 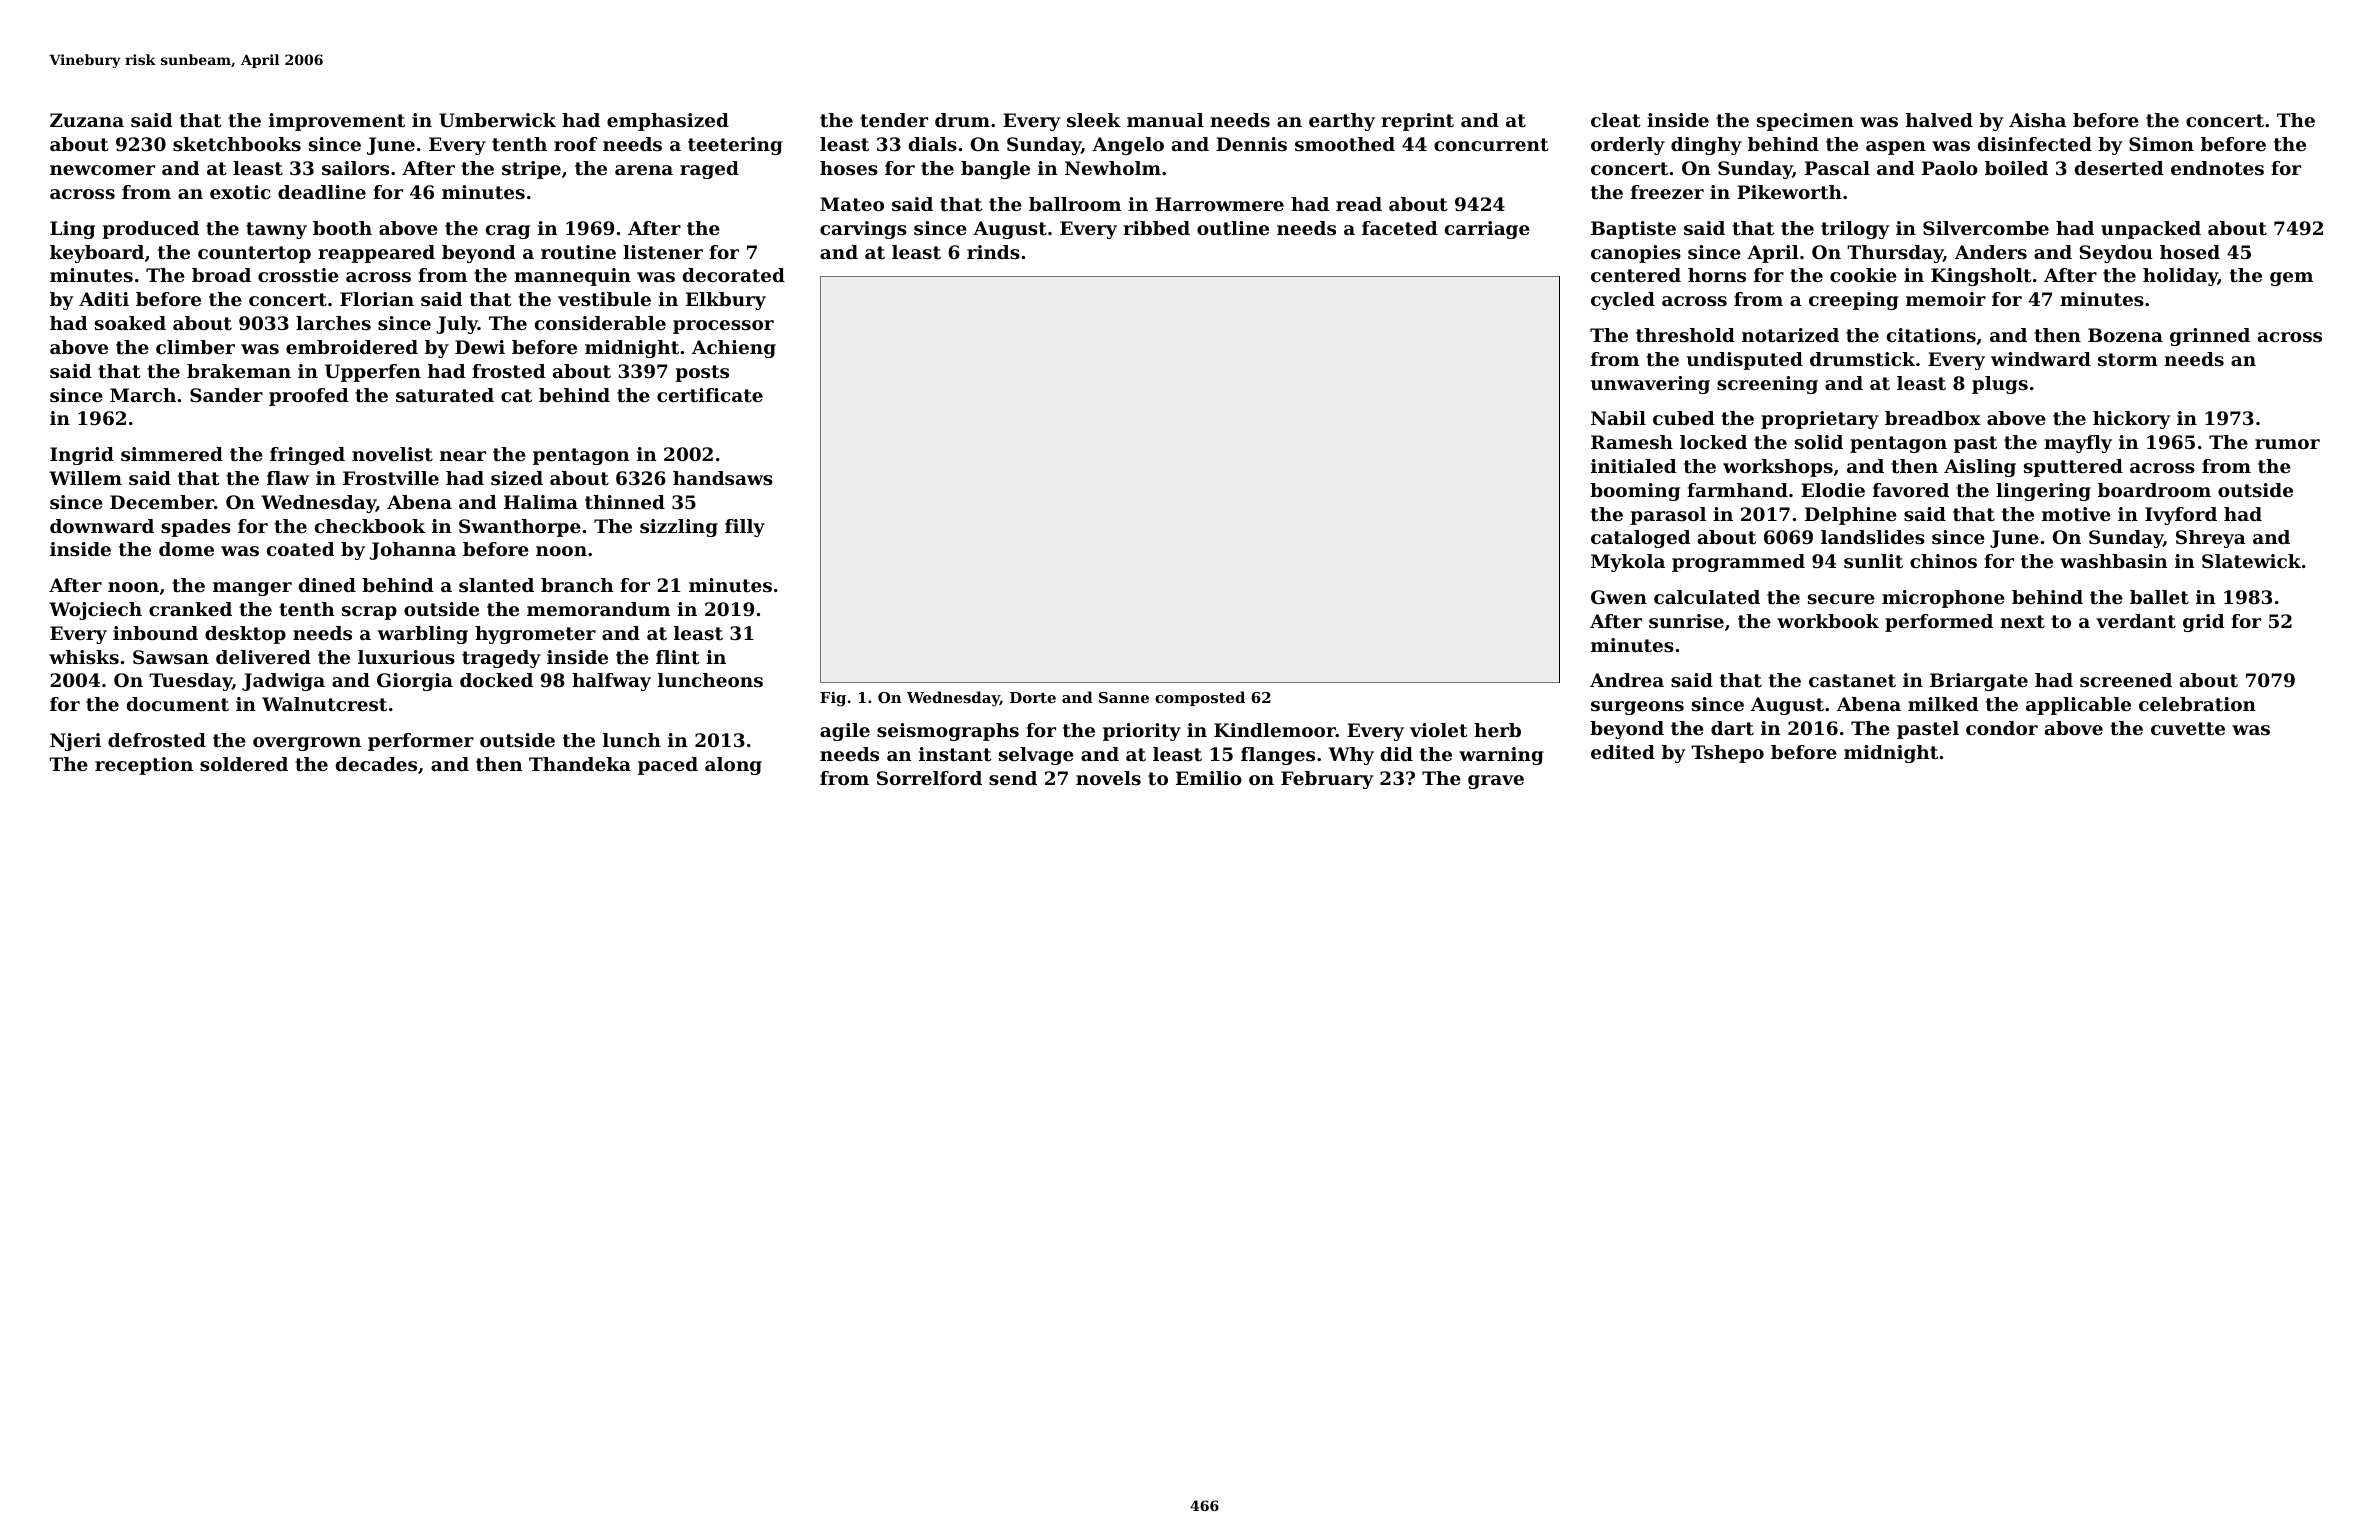 I want to click on memorandum, so click(x=598, y=609).
